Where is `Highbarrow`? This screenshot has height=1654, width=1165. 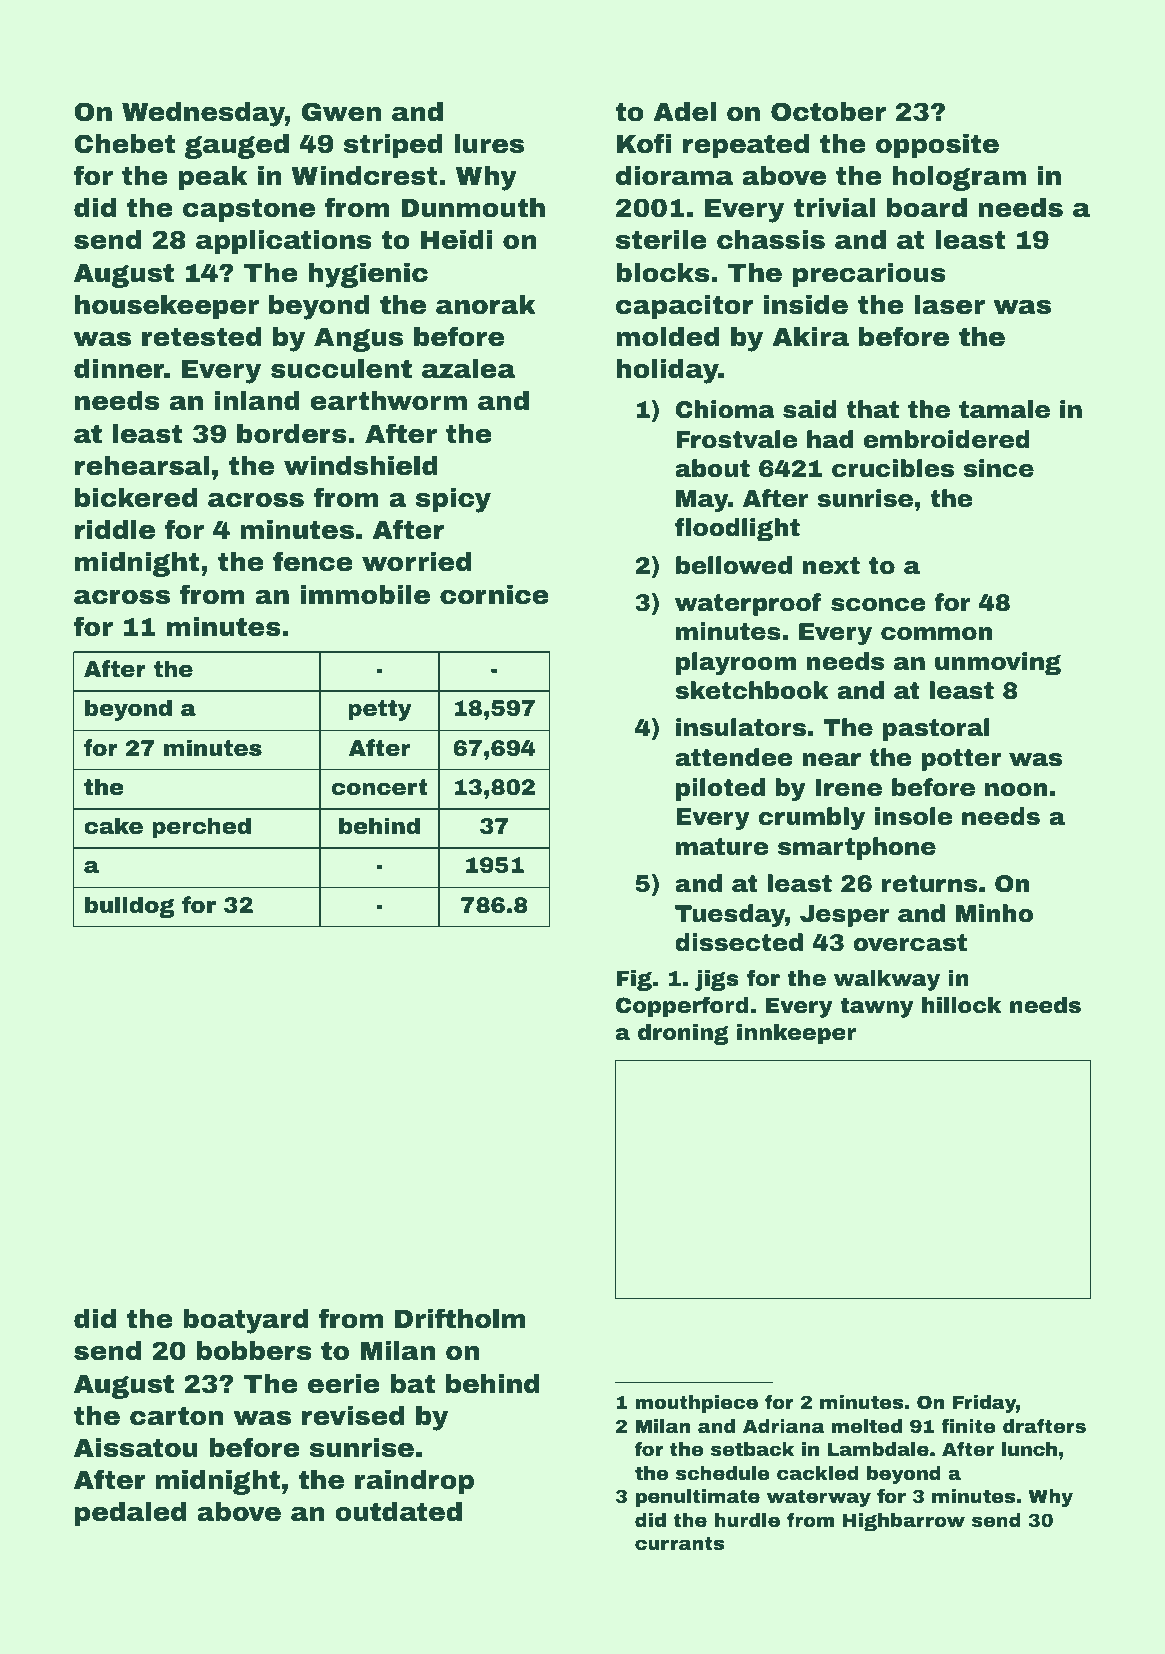
Highbarrow is located at coordinates (904, 1522).
